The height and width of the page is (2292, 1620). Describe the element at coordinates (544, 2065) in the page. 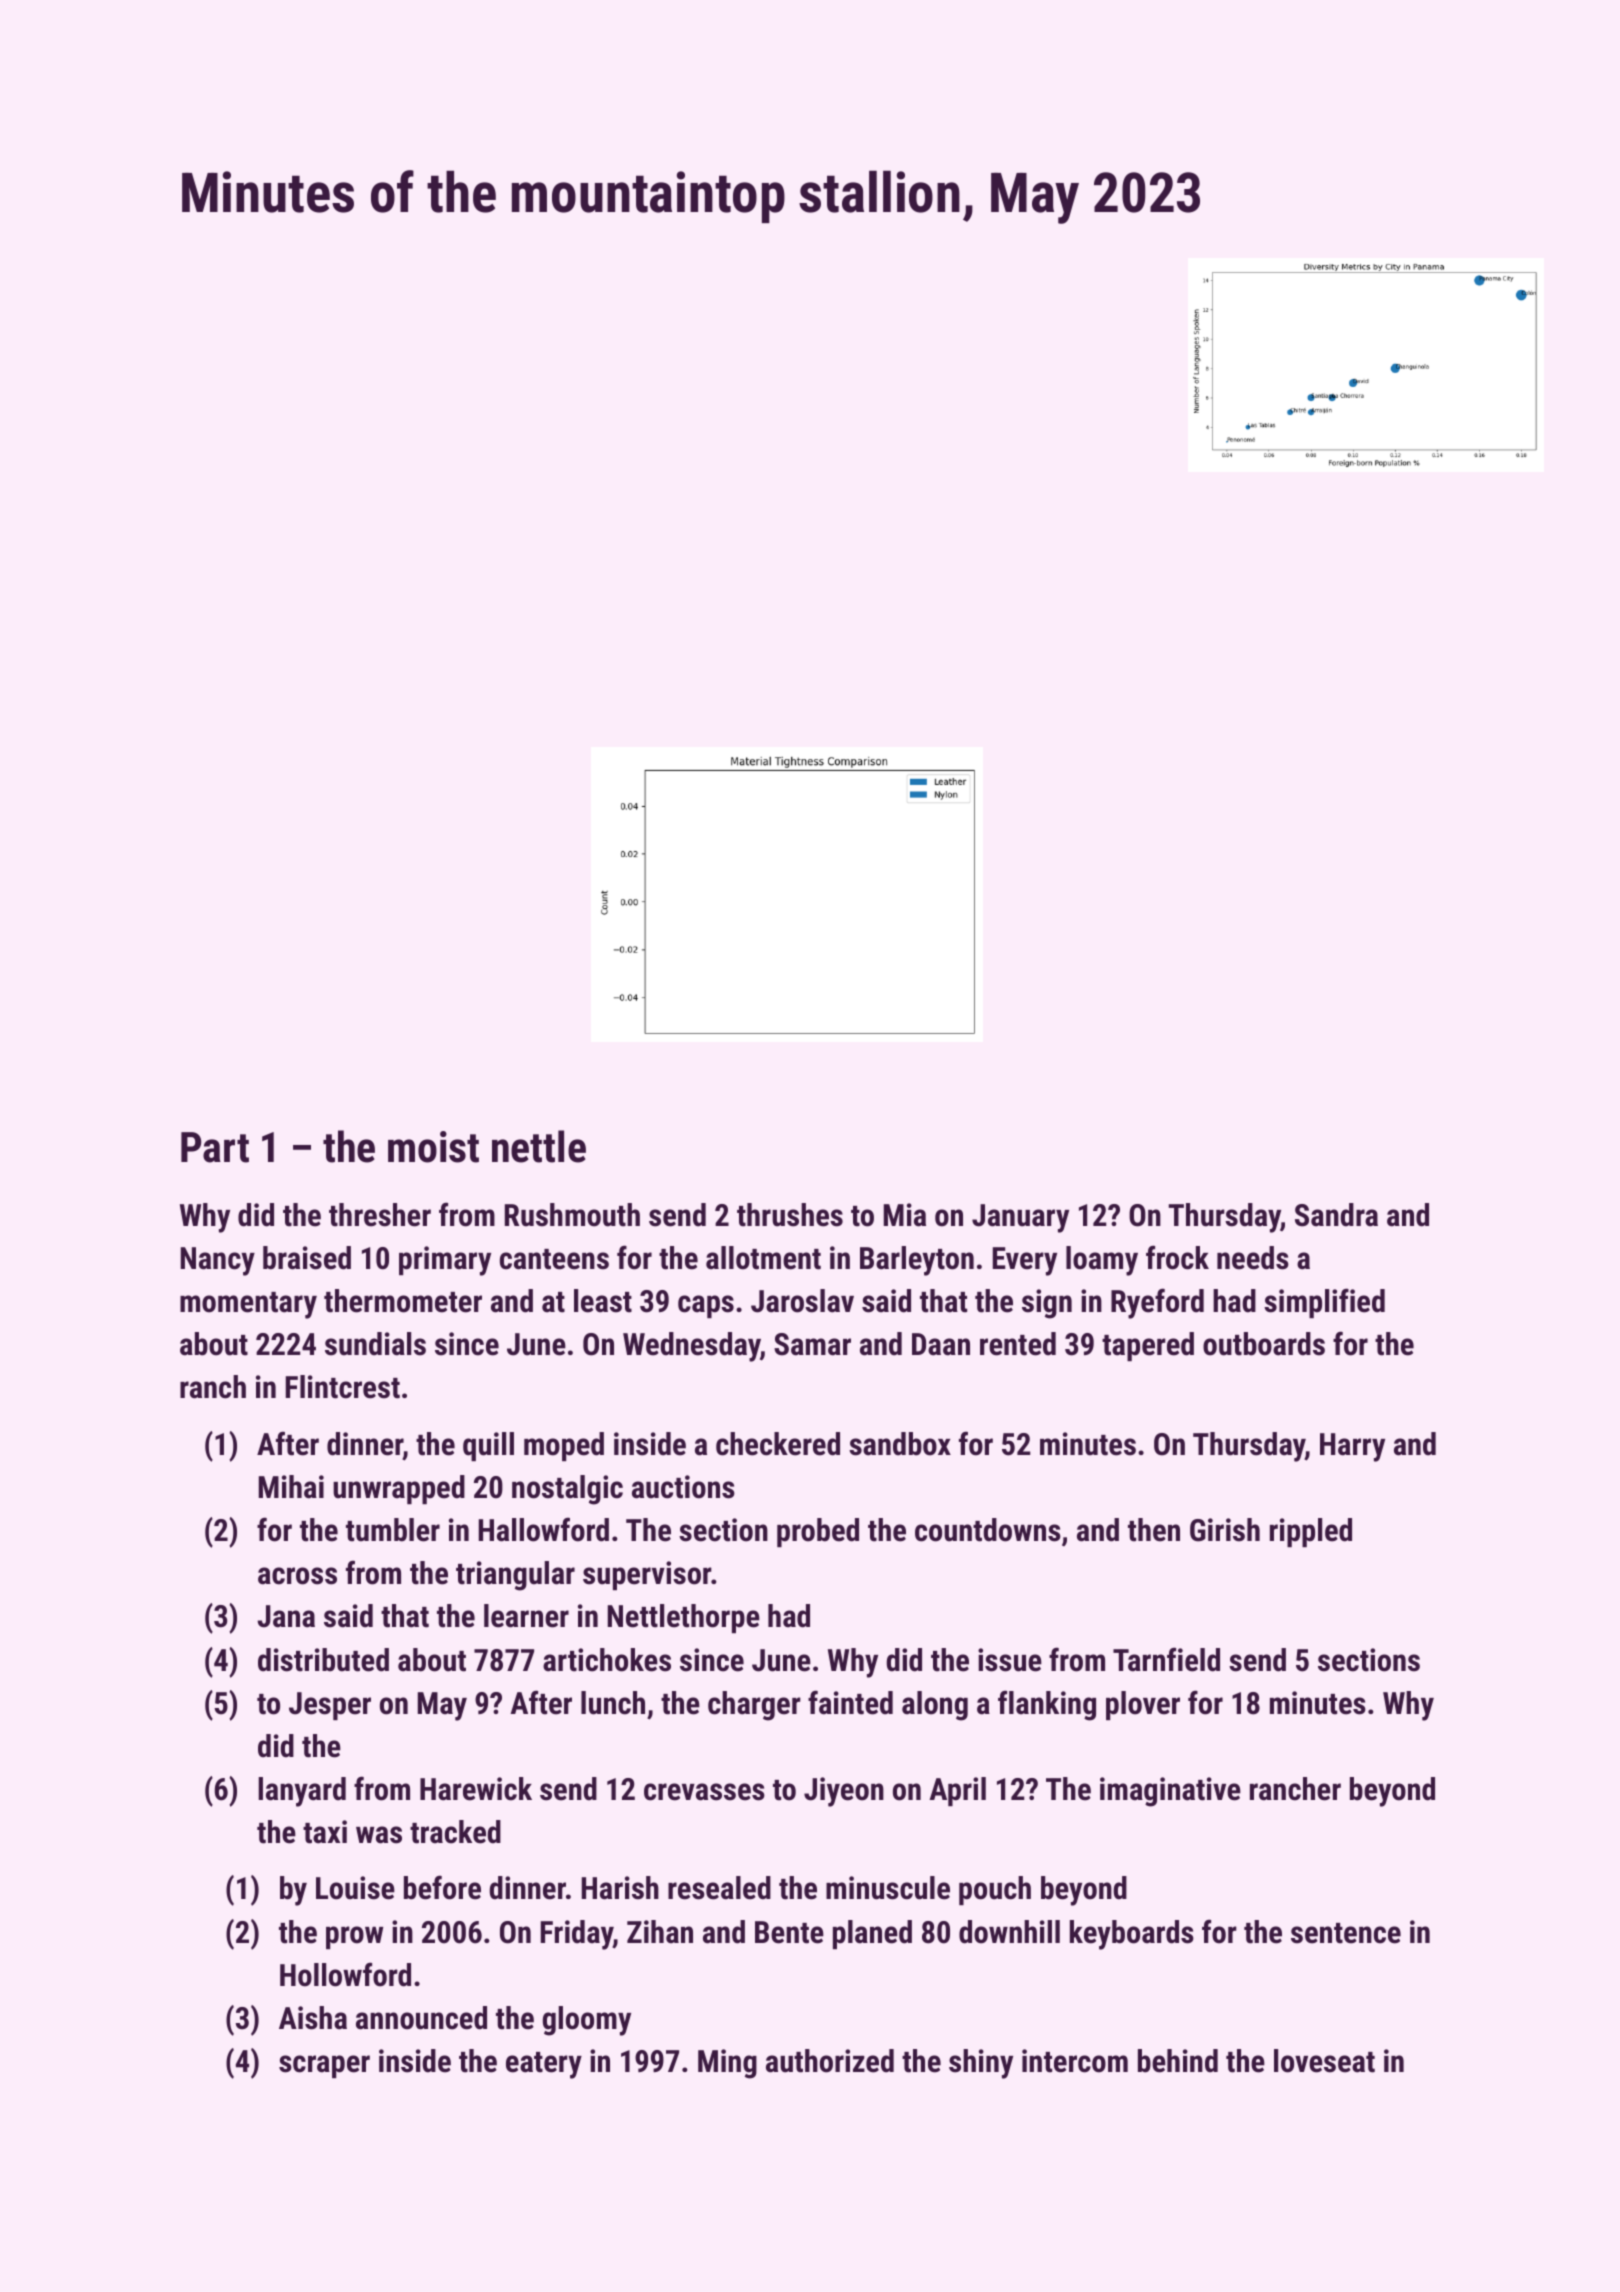

I see `eatery` at that location.
